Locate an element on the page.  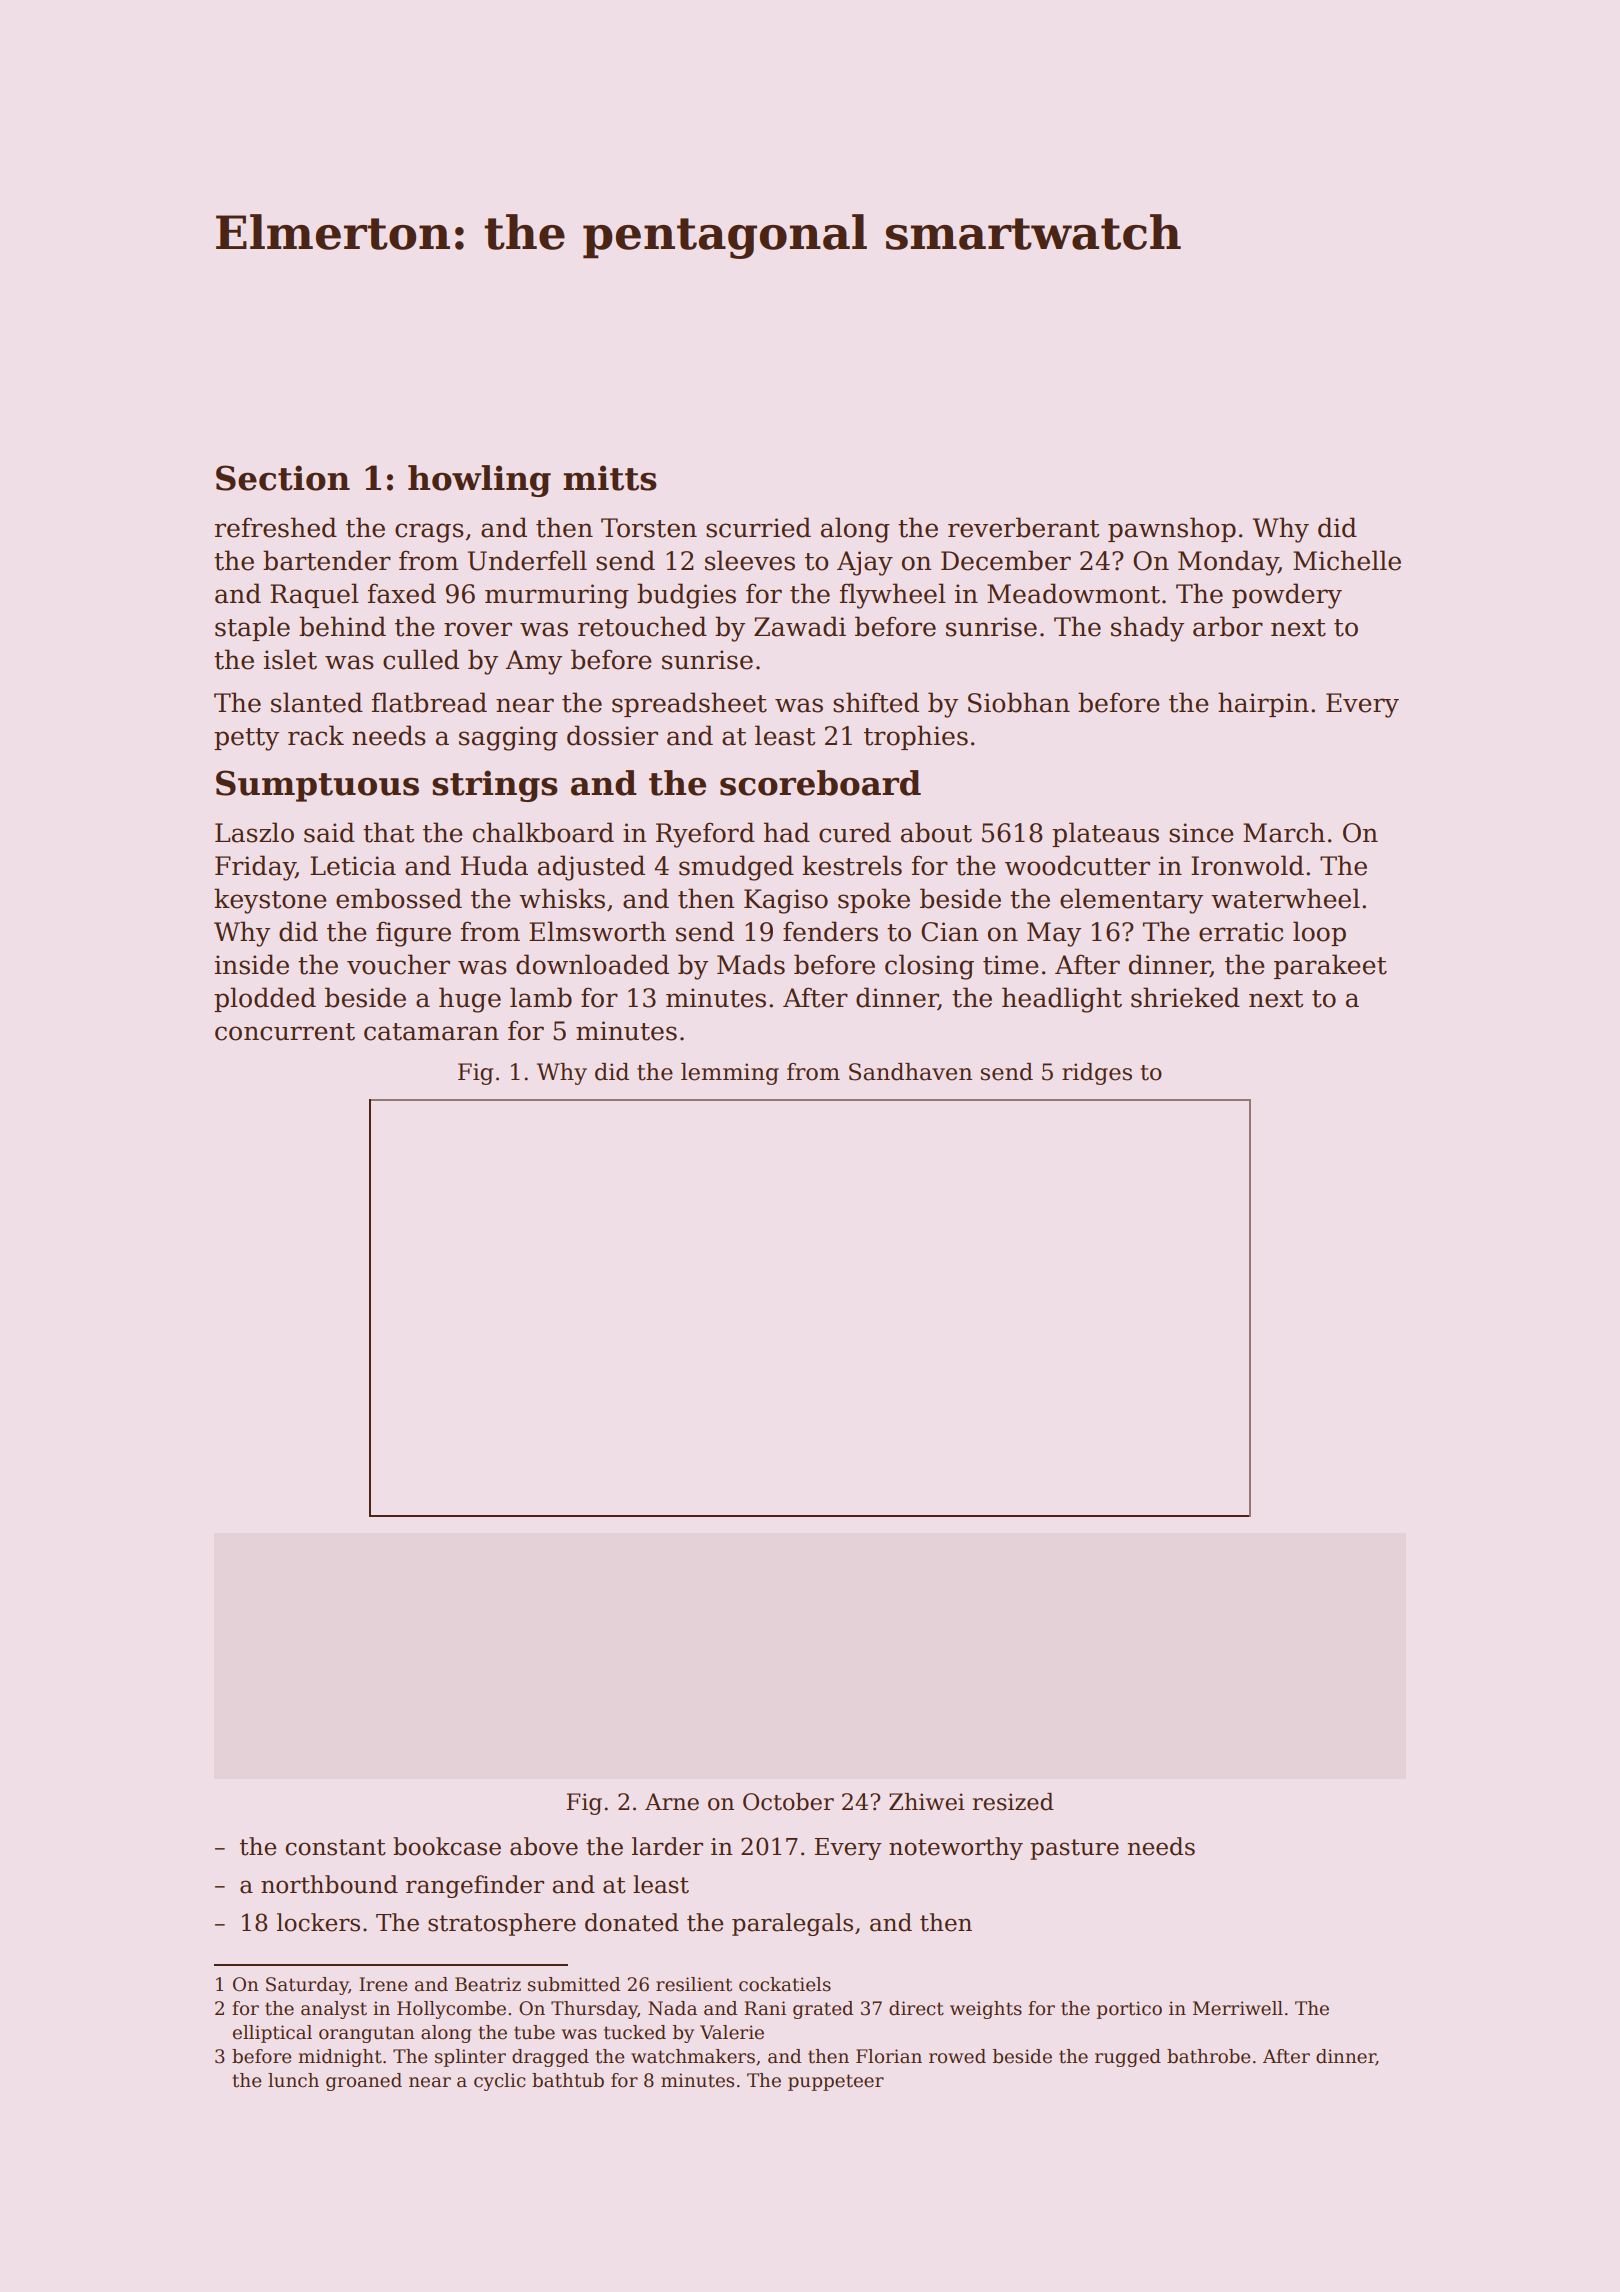
Torsten is located at coordinates (649, 528).
